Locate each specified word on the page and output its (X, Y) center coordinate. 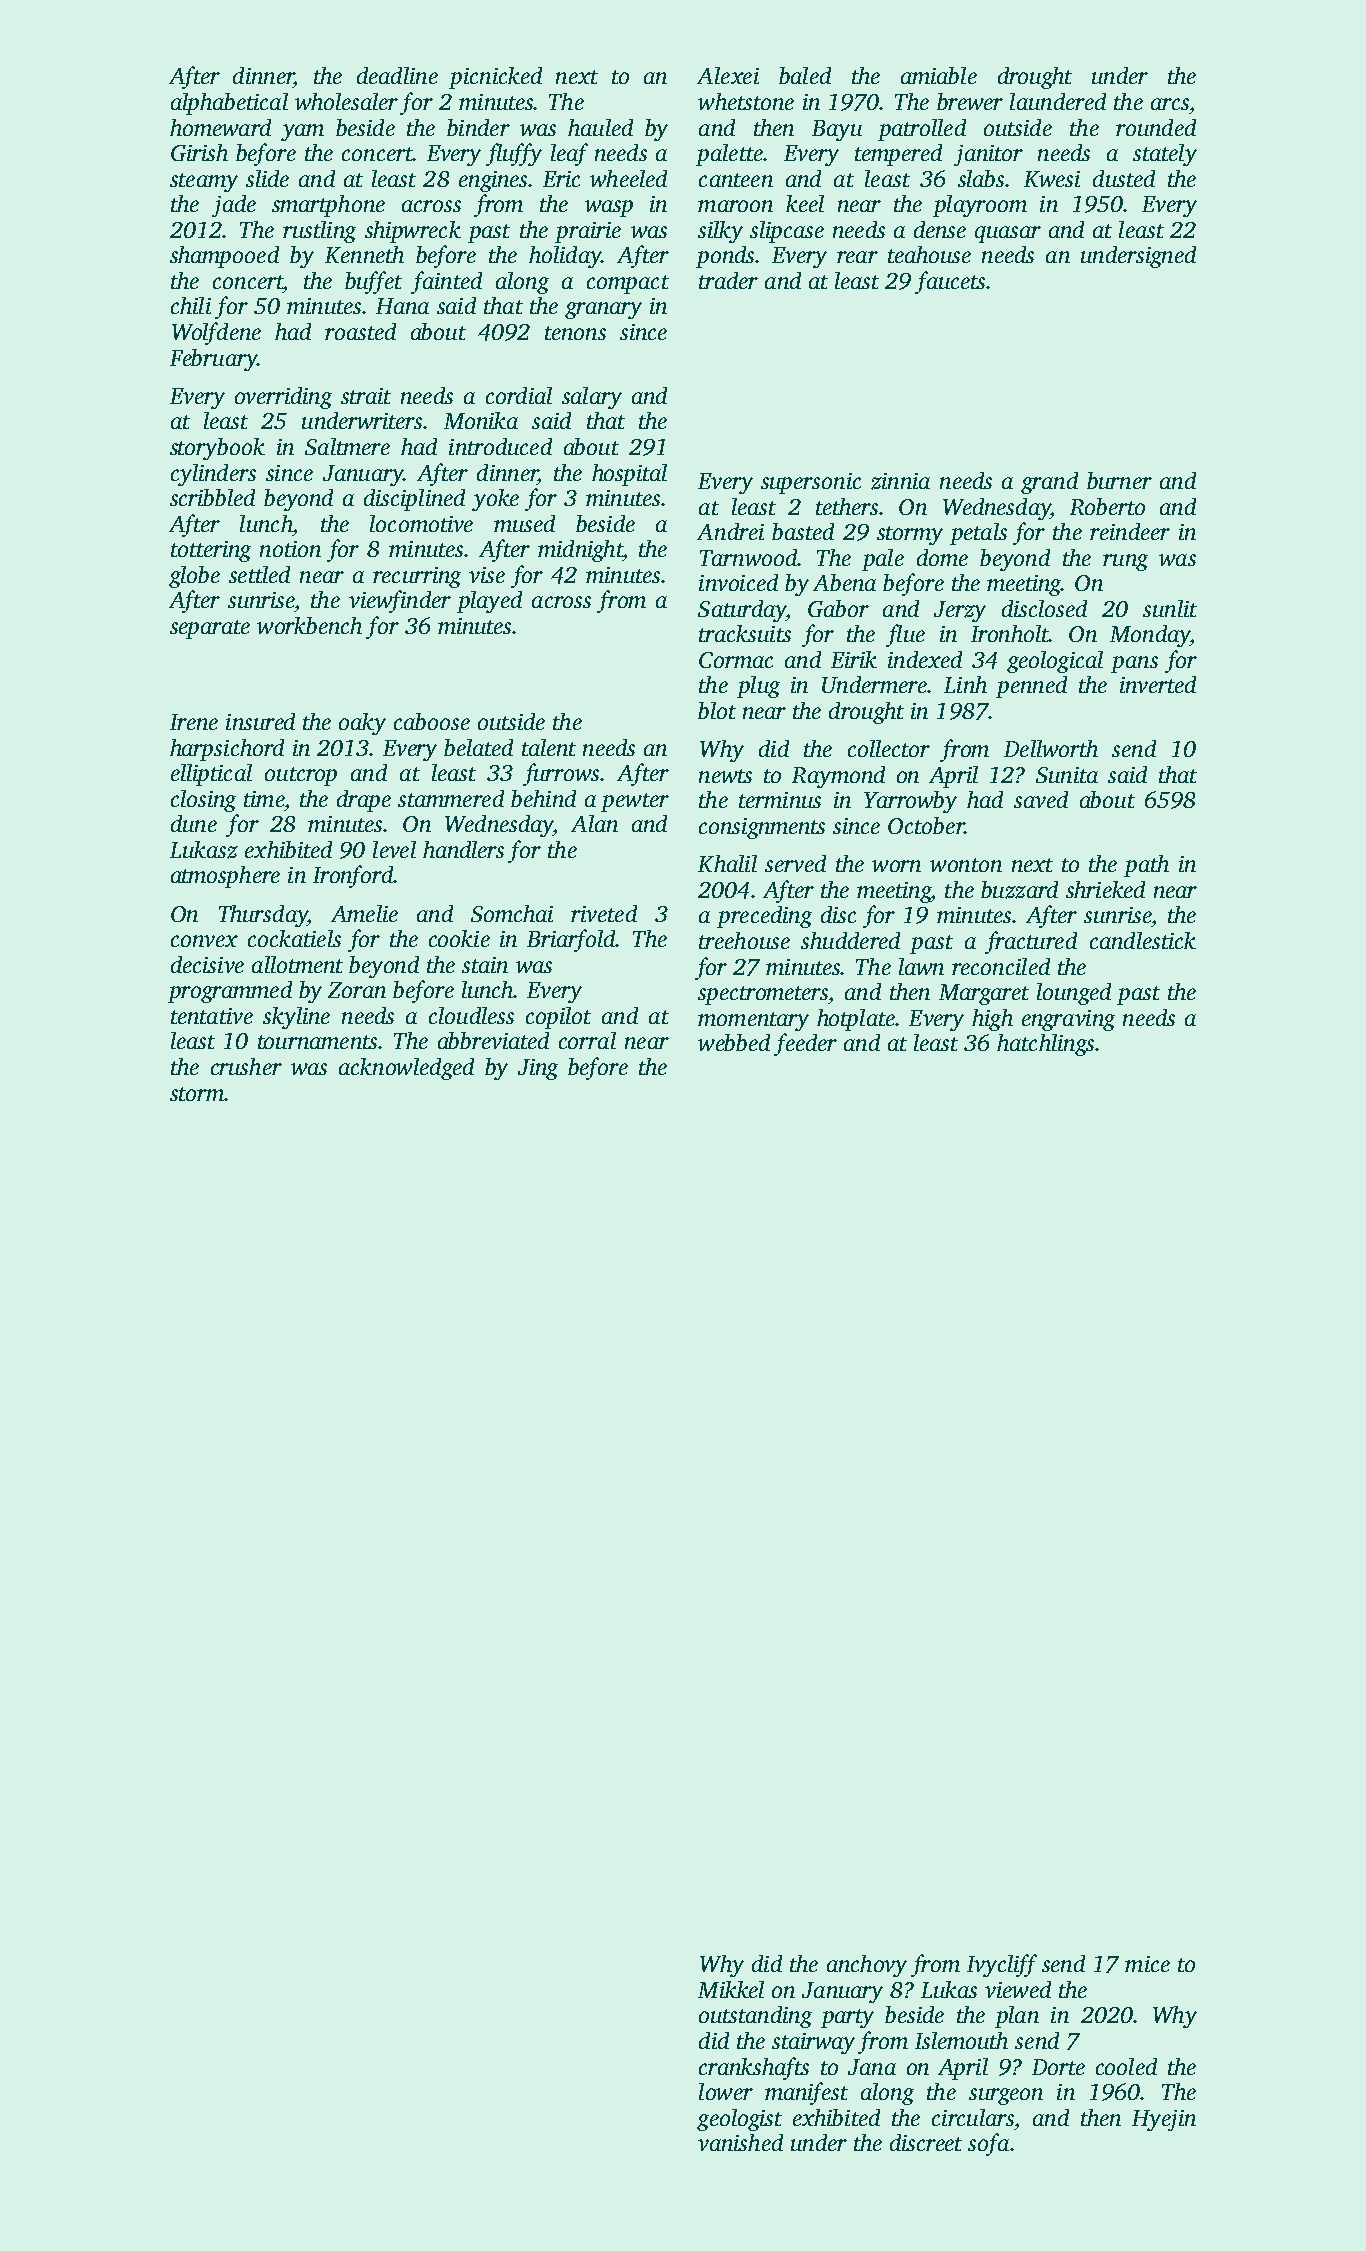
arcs (1170, 104)
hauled (600, 127)
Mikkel (731, 1989)
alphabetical (229, 104)
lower (726, 2091)
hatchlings (1045, 1045)
